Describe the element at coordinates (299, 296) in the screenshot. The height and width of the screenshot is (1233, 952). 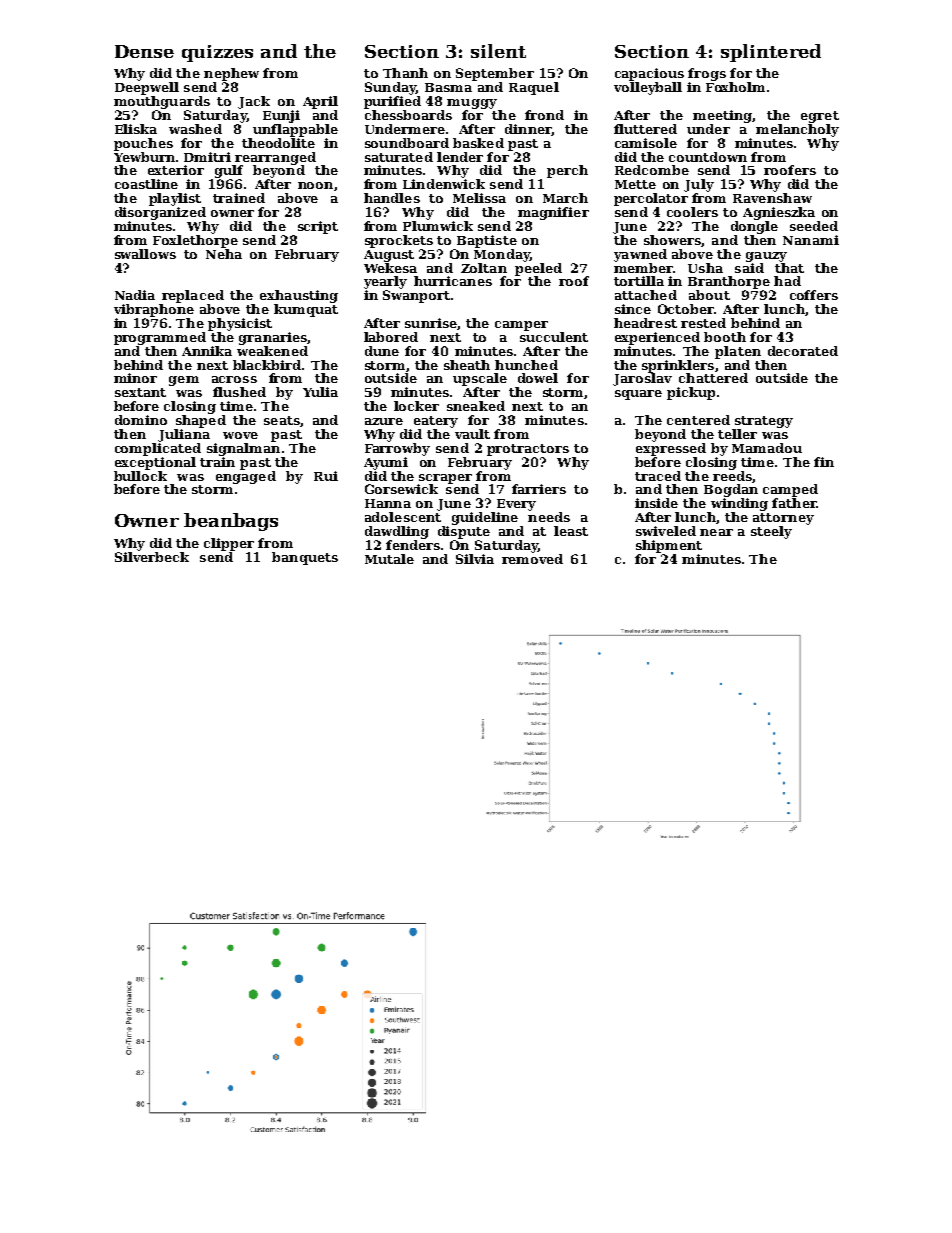
I see `exhausting` at that location.
